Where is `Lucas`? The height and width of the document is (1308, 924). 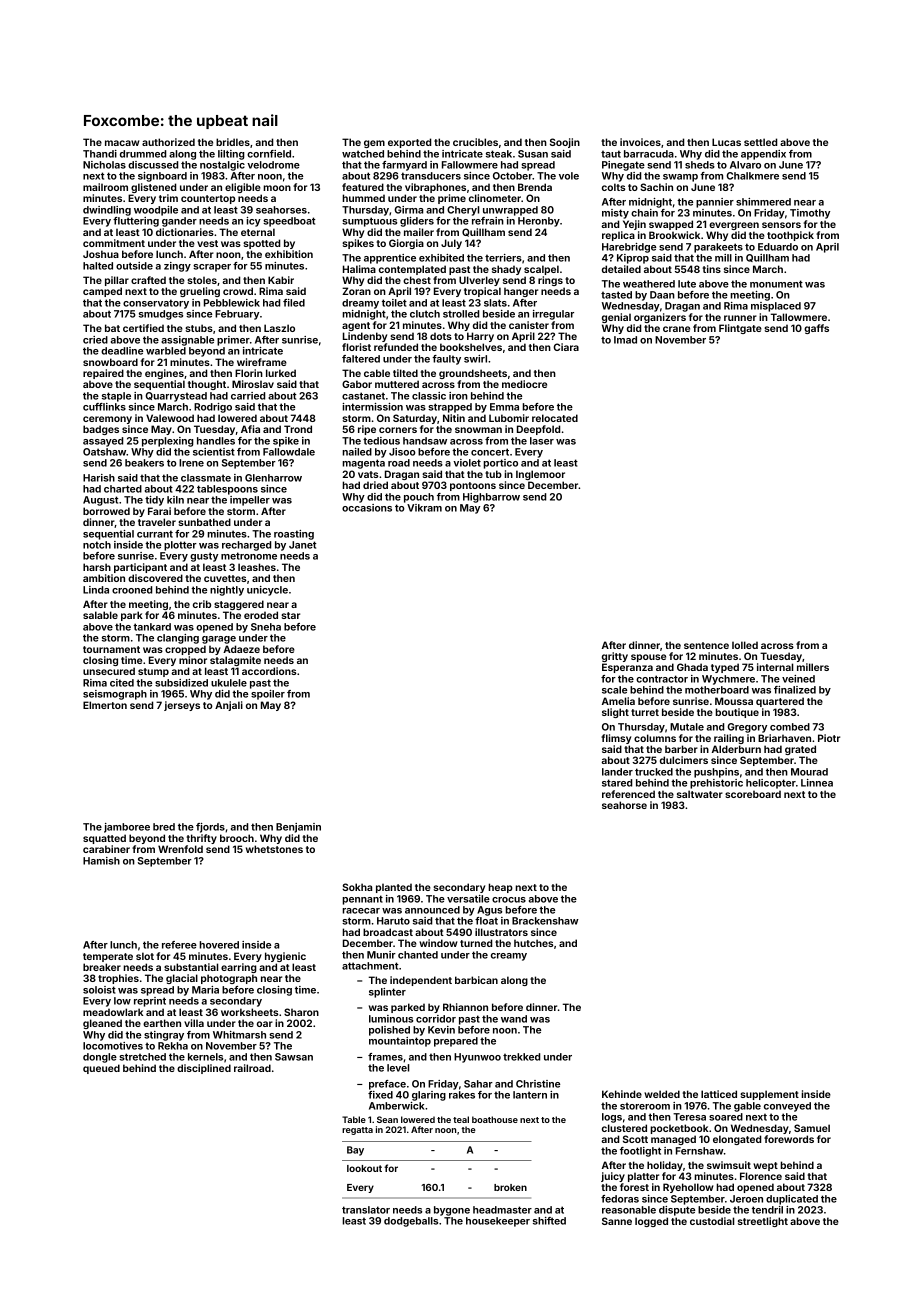
Lucas is located at coordinates (726, 142).
